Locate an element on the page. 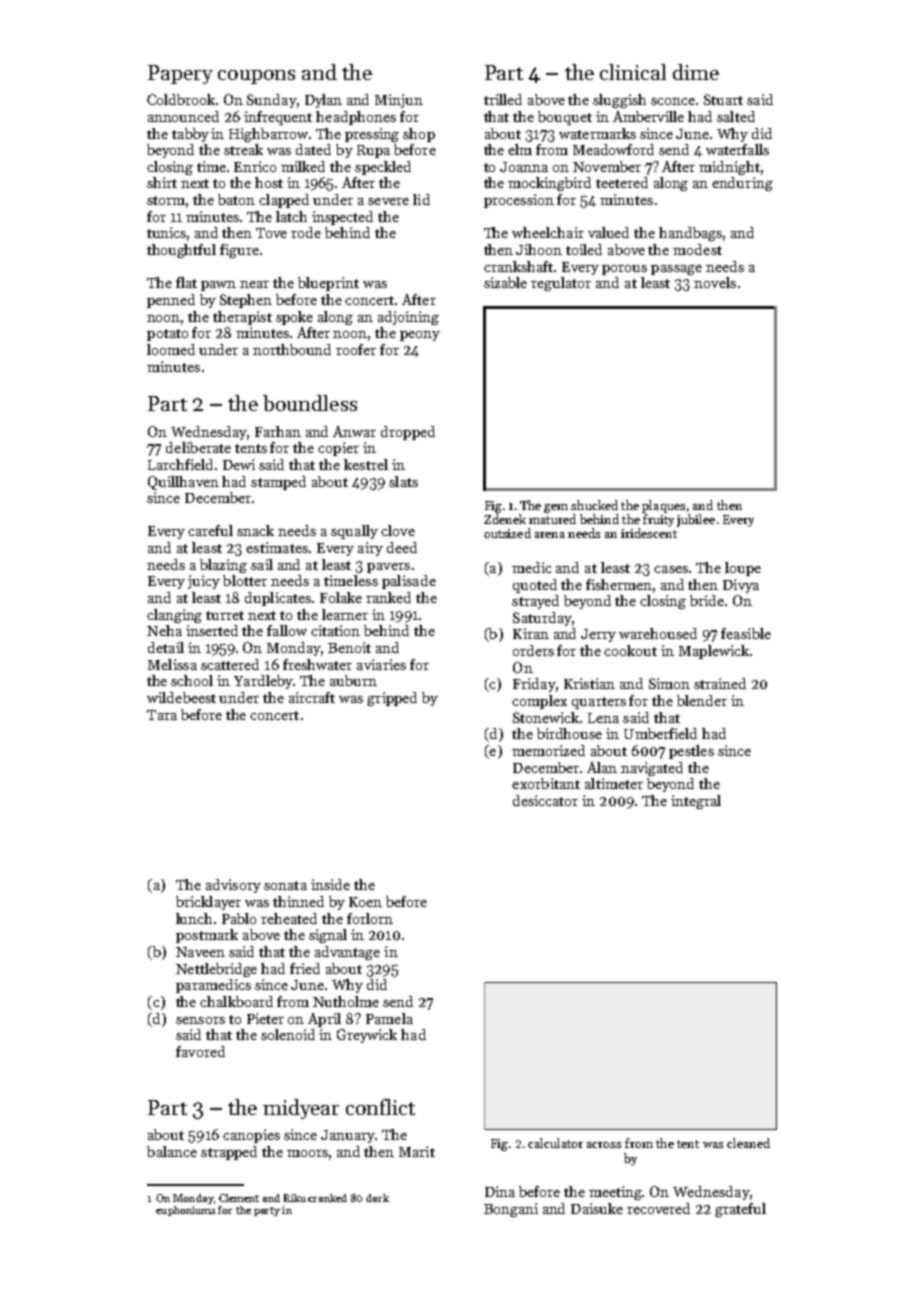  Minjun is located at coordinates (399, 101).
